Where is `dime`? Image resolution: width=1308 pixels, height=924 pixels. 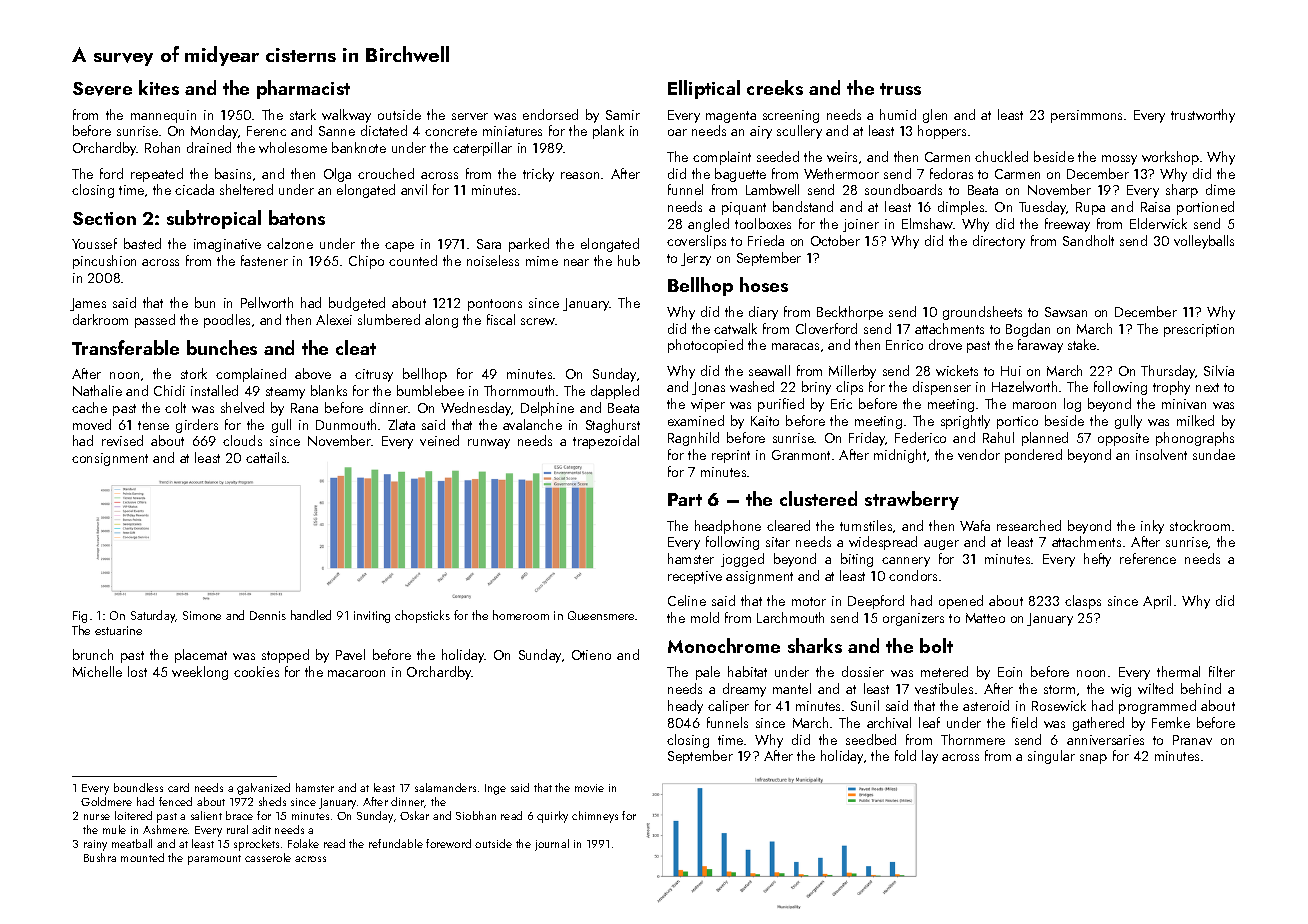
dime is located at coordinates (1220, 189).
